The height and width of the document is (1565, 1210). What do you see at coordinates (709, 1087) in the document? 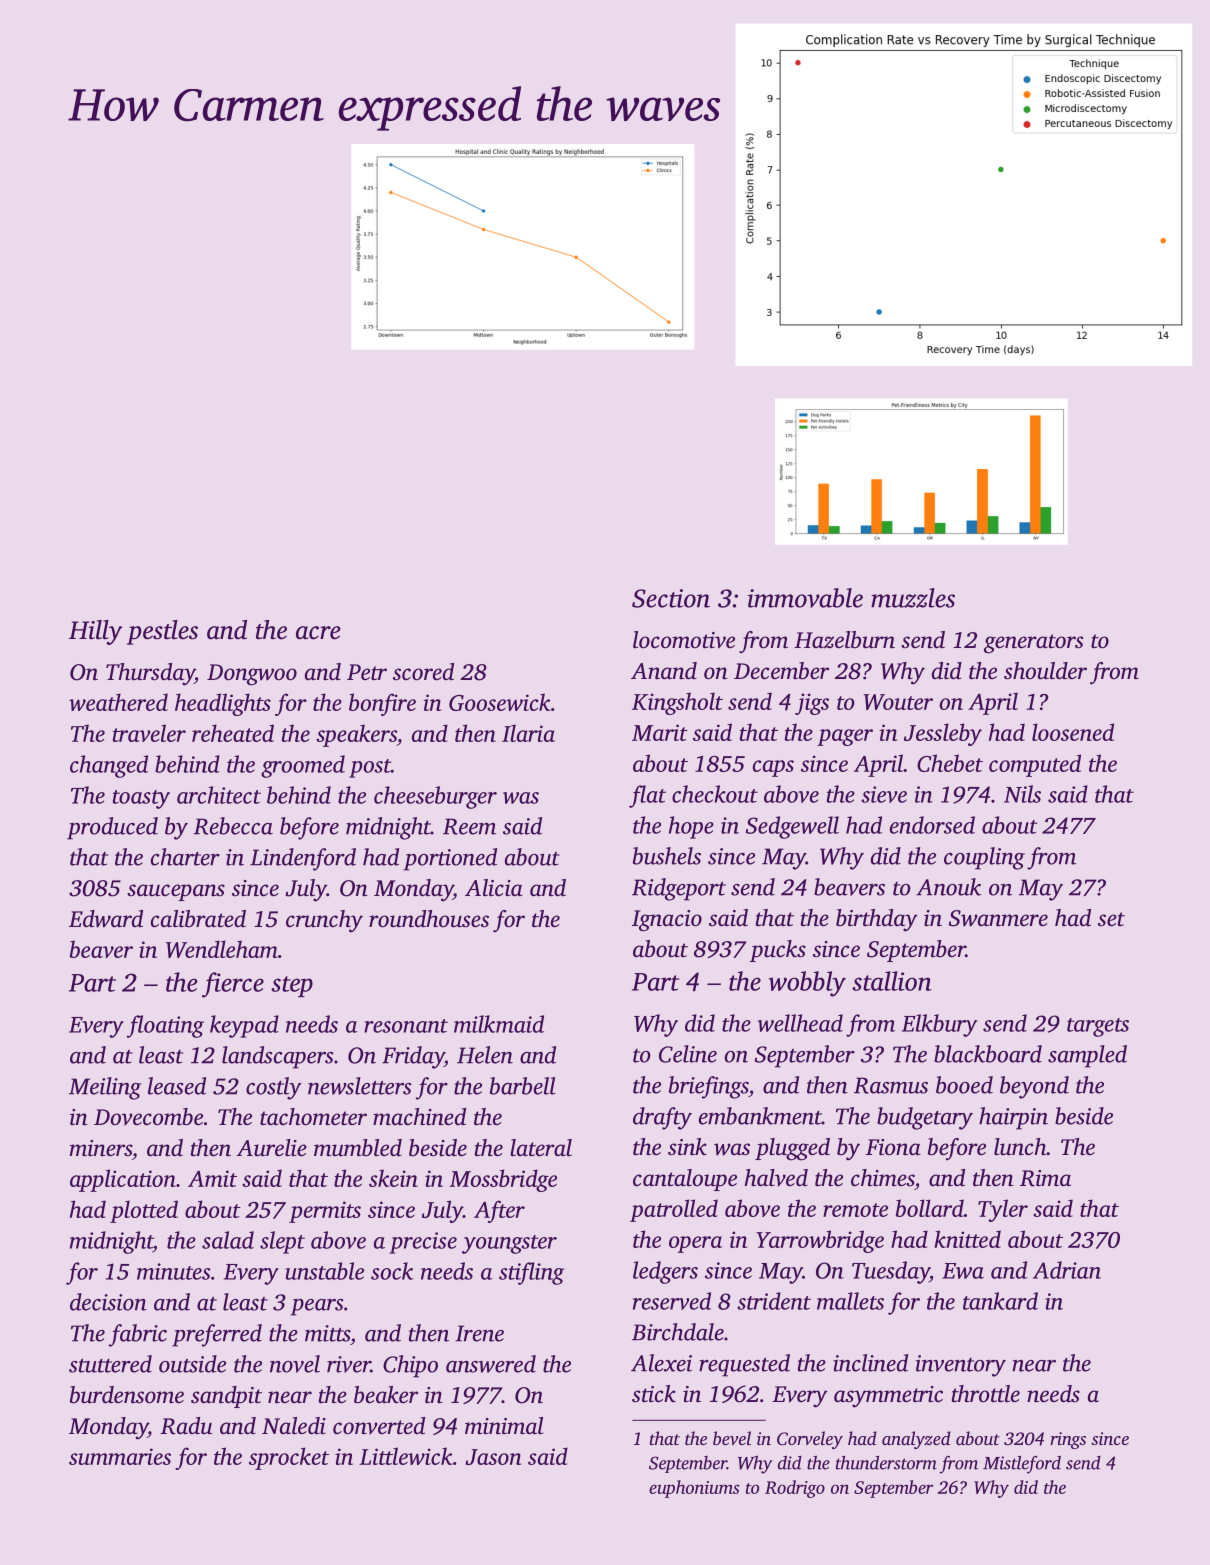
I see `briefings` at bounding box center [709, 1087].
